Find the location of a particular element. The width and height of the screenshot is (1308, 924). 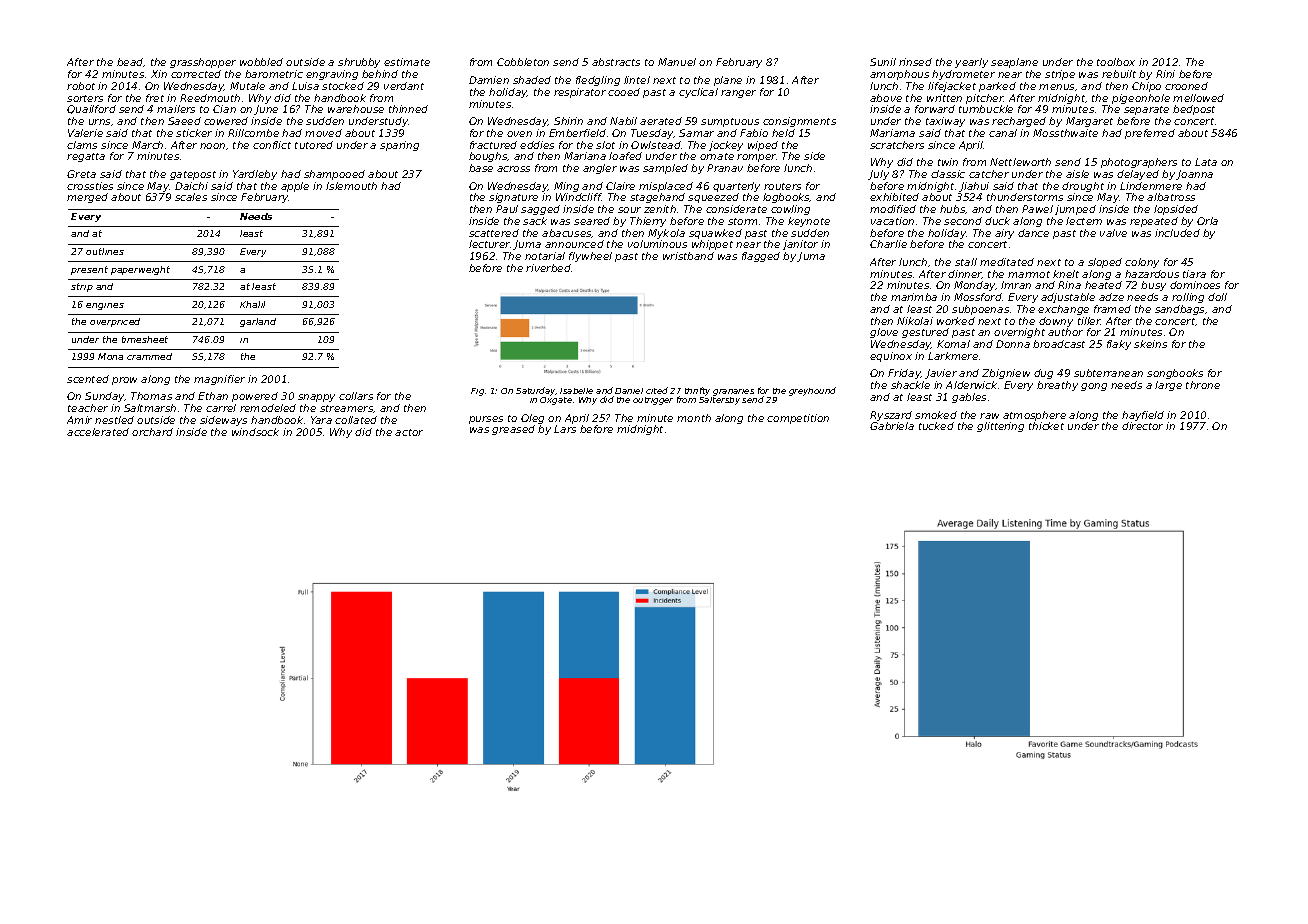

equinox is located at coordinates (891, 357).
